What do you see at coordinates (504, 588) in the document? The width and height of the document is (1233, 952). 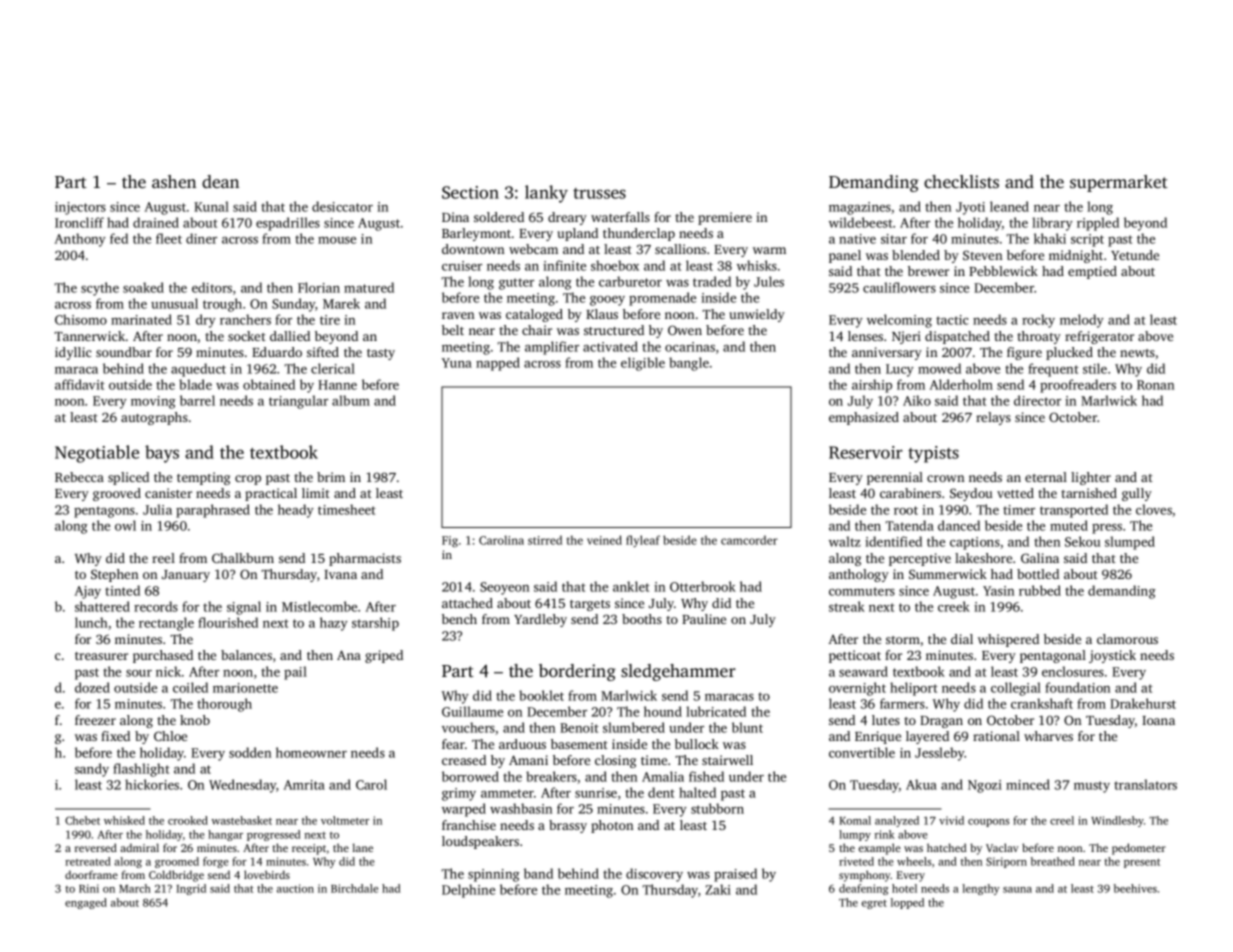 I see `Seoyeon` at bounding box center [504, 588].
